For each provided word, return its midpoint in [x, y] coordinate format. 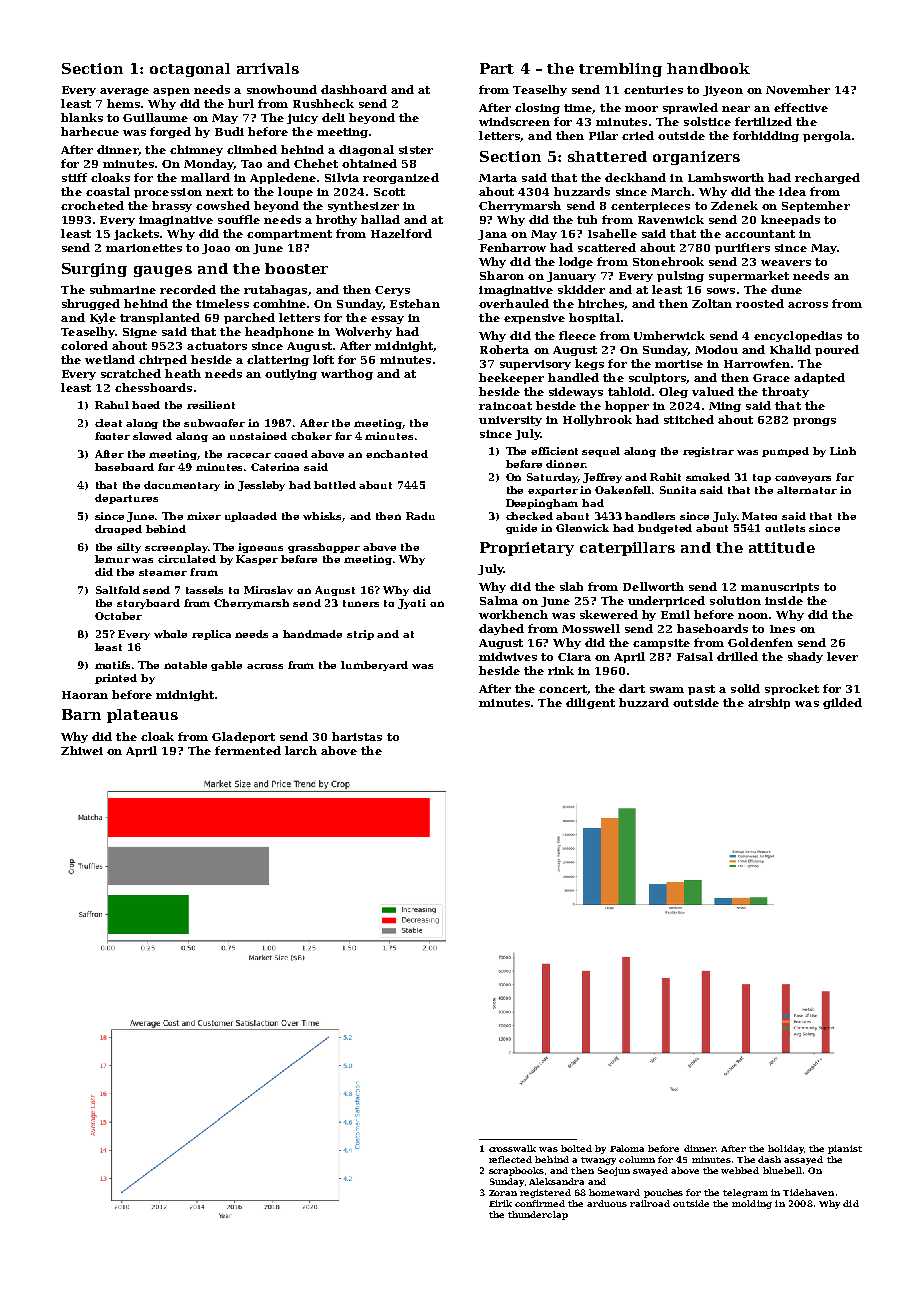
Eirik [500, 1203]
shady [805, 657]
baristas [357, 736]
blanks [82, 117]
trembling [620, 70]
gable [226, 666]
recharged [827, 178]
